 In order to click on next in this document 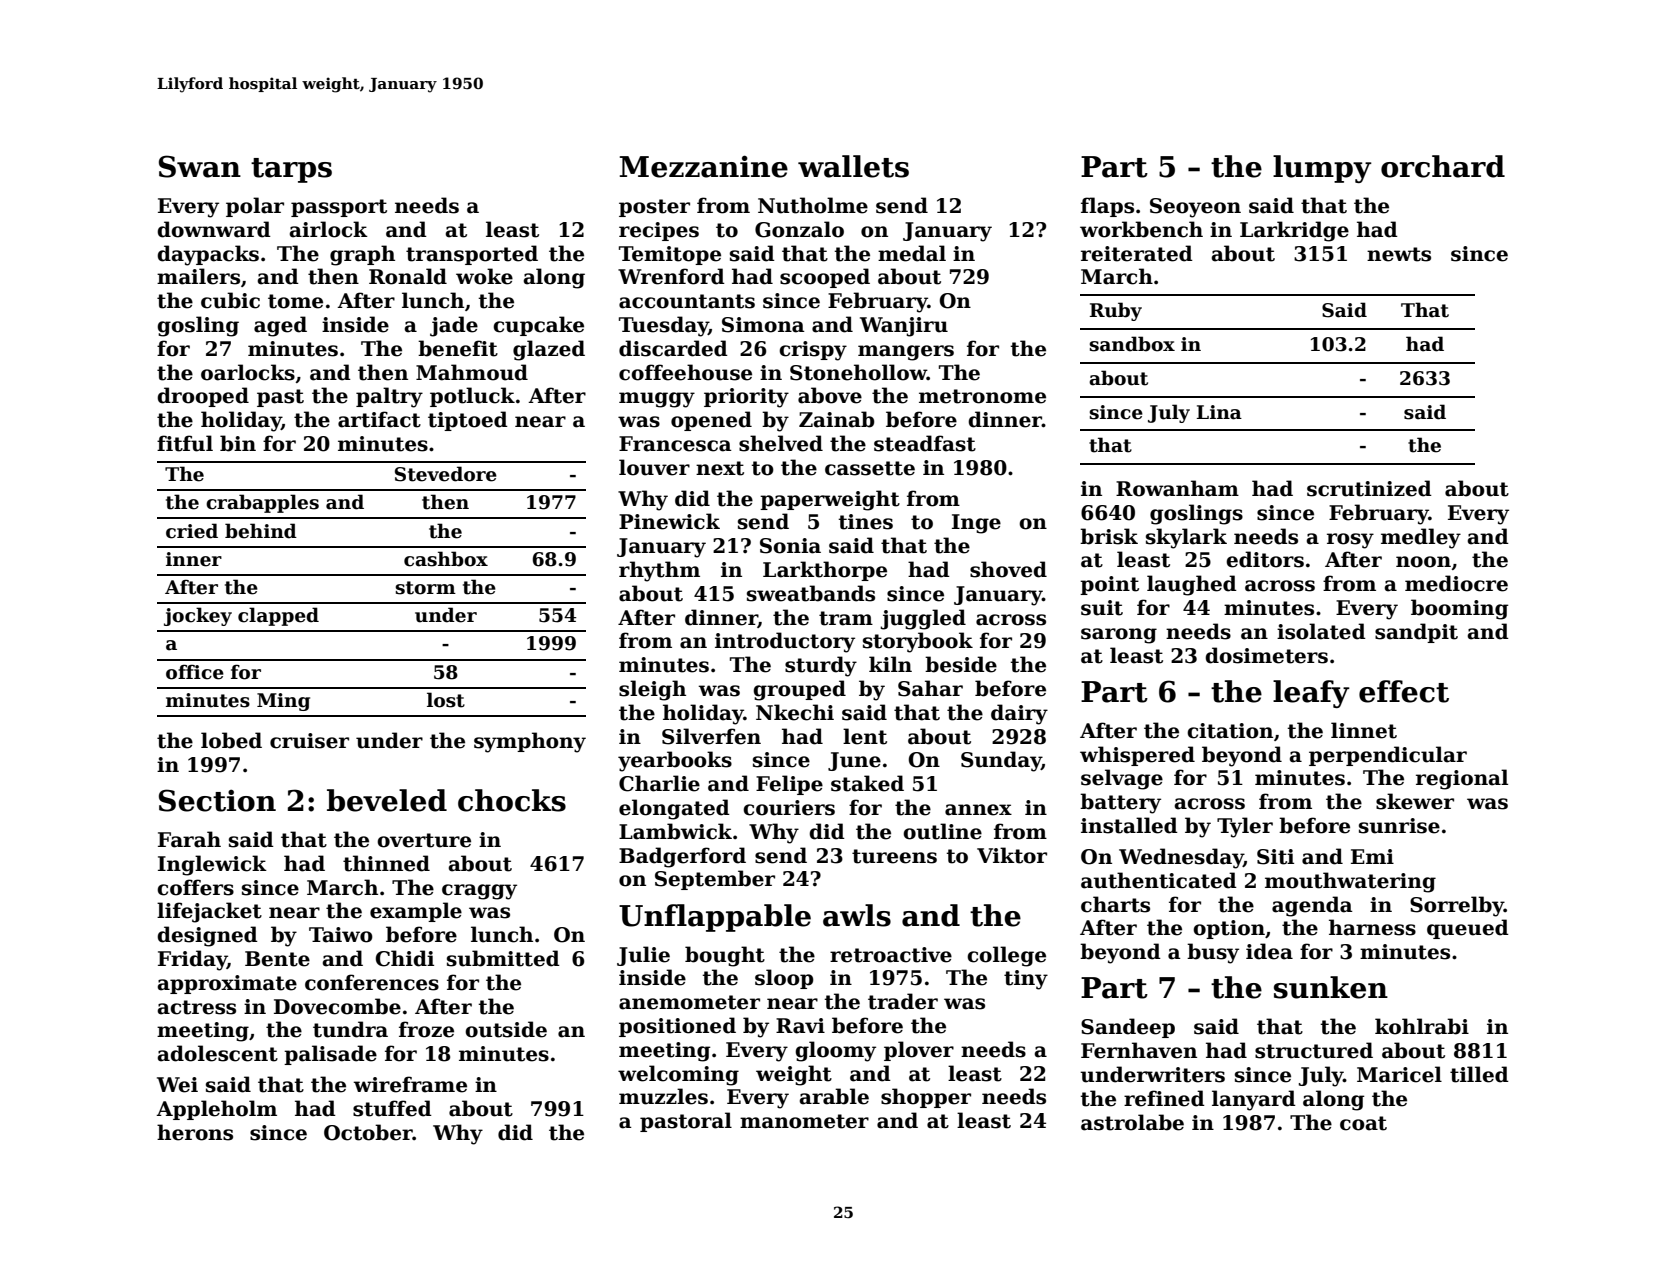, I will do `click(720, 468)`.
